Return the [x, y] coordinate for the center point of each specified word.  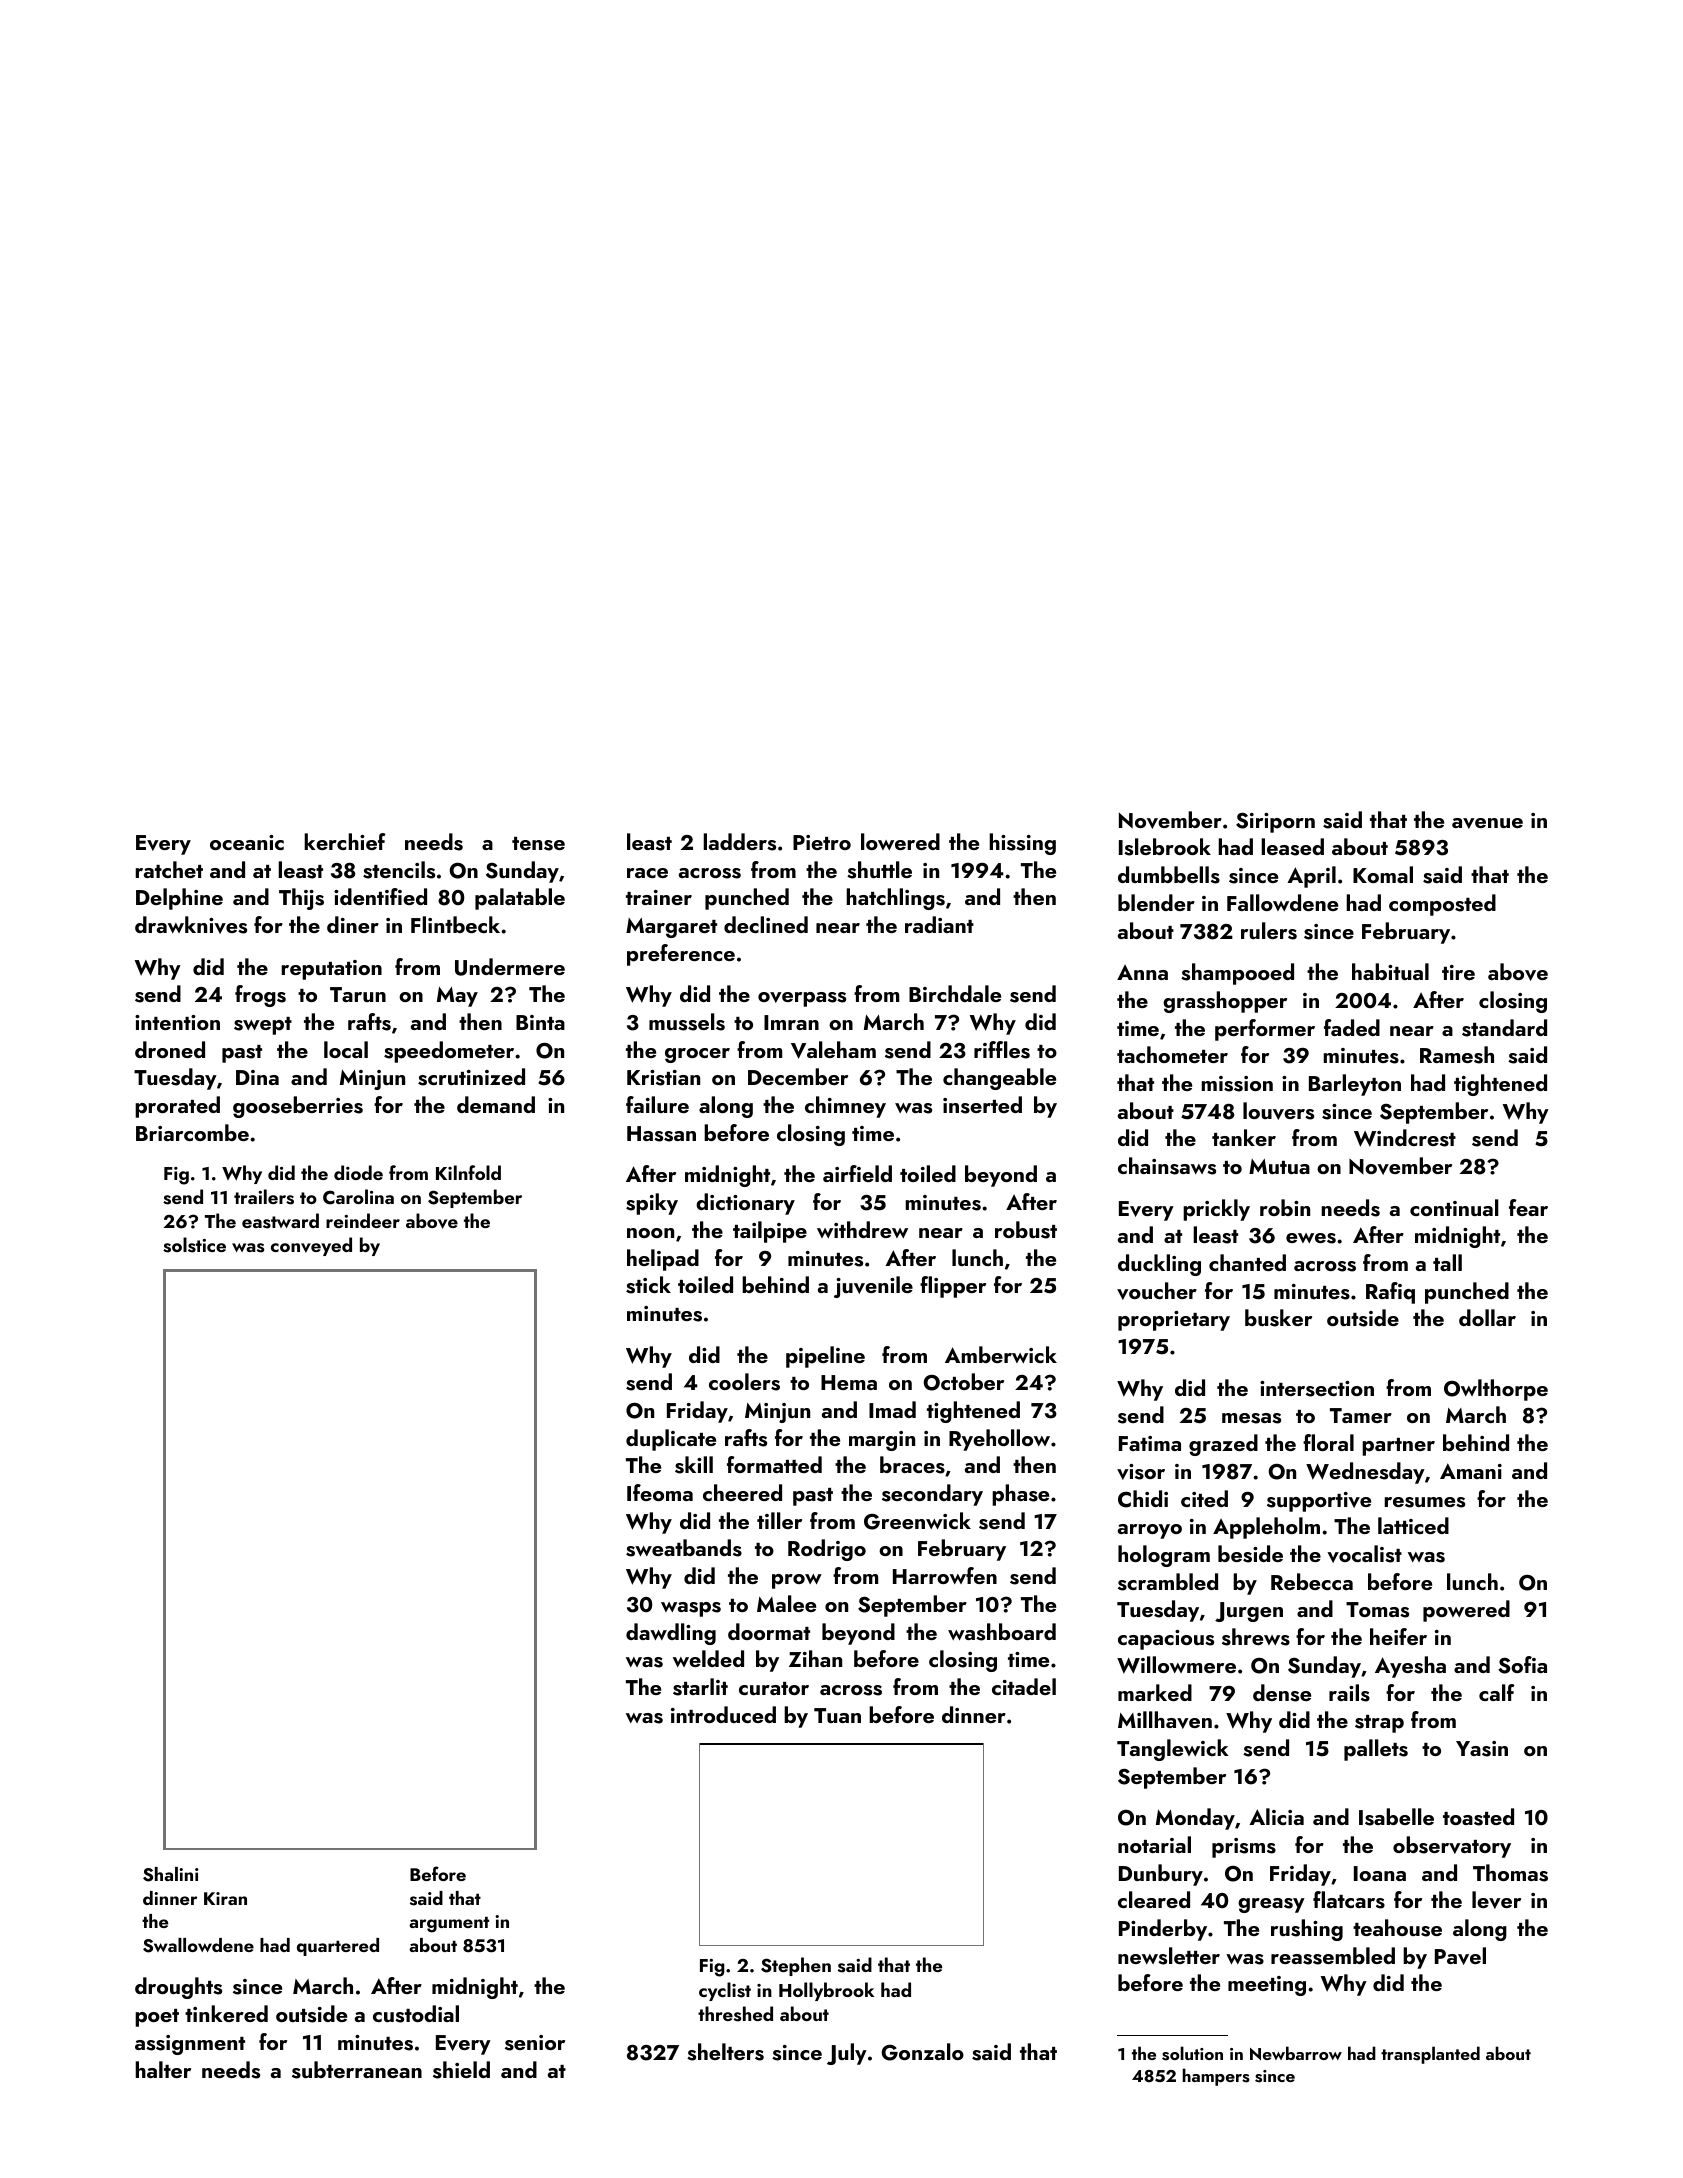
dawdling [671, 1634]
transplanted [1430, 2055]
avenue [1487, 823]
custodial [416, 2014]
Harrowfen [945, 1575]
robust [1026, 1230]
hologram [1164, 1556]
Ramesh [1457, 1055]
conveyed [311, 1246]
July [847, 2054]
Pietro [822, 842]
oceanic [247, 842]
